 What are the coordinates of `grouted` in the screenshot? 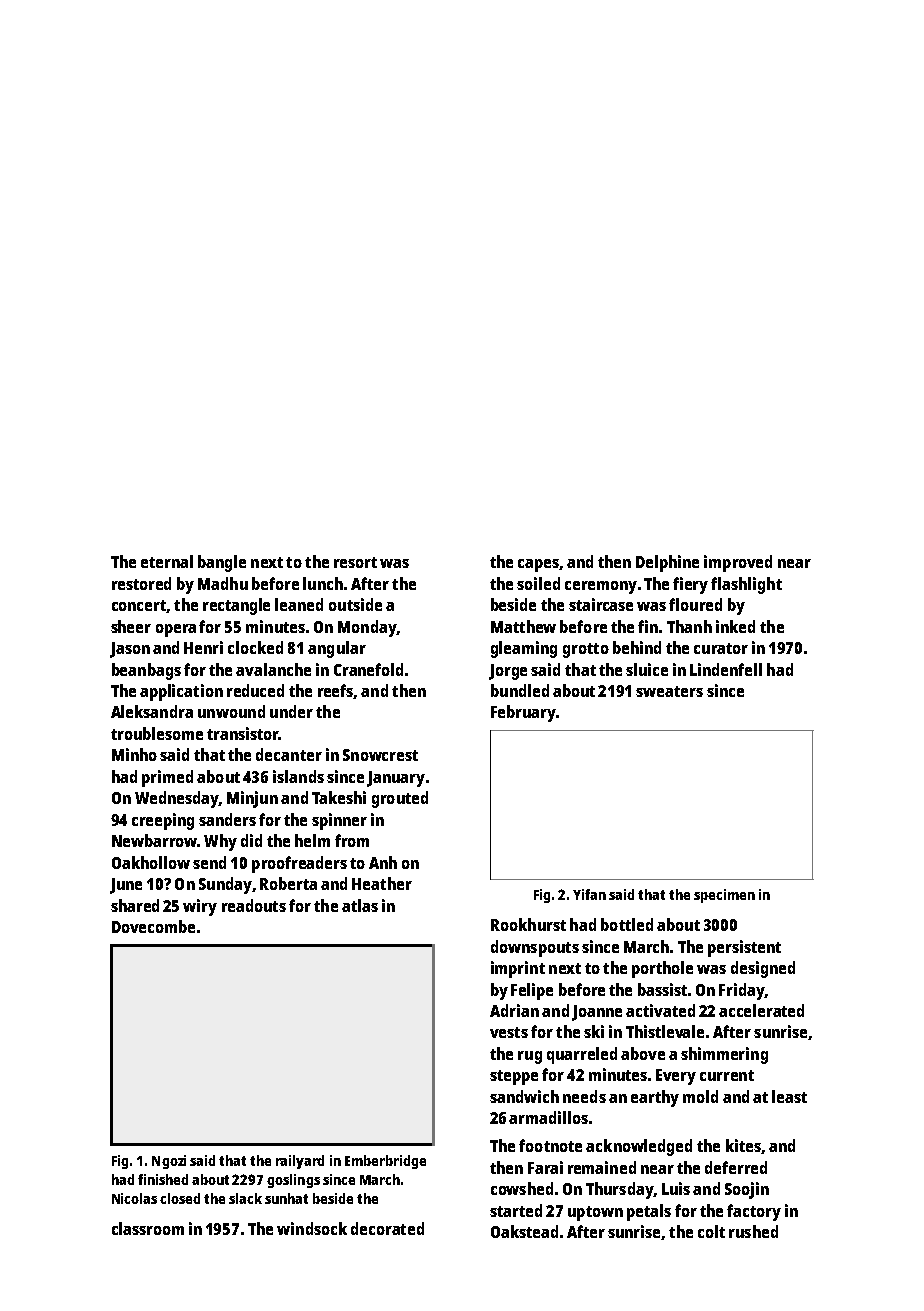 It's located at (400, 799).
